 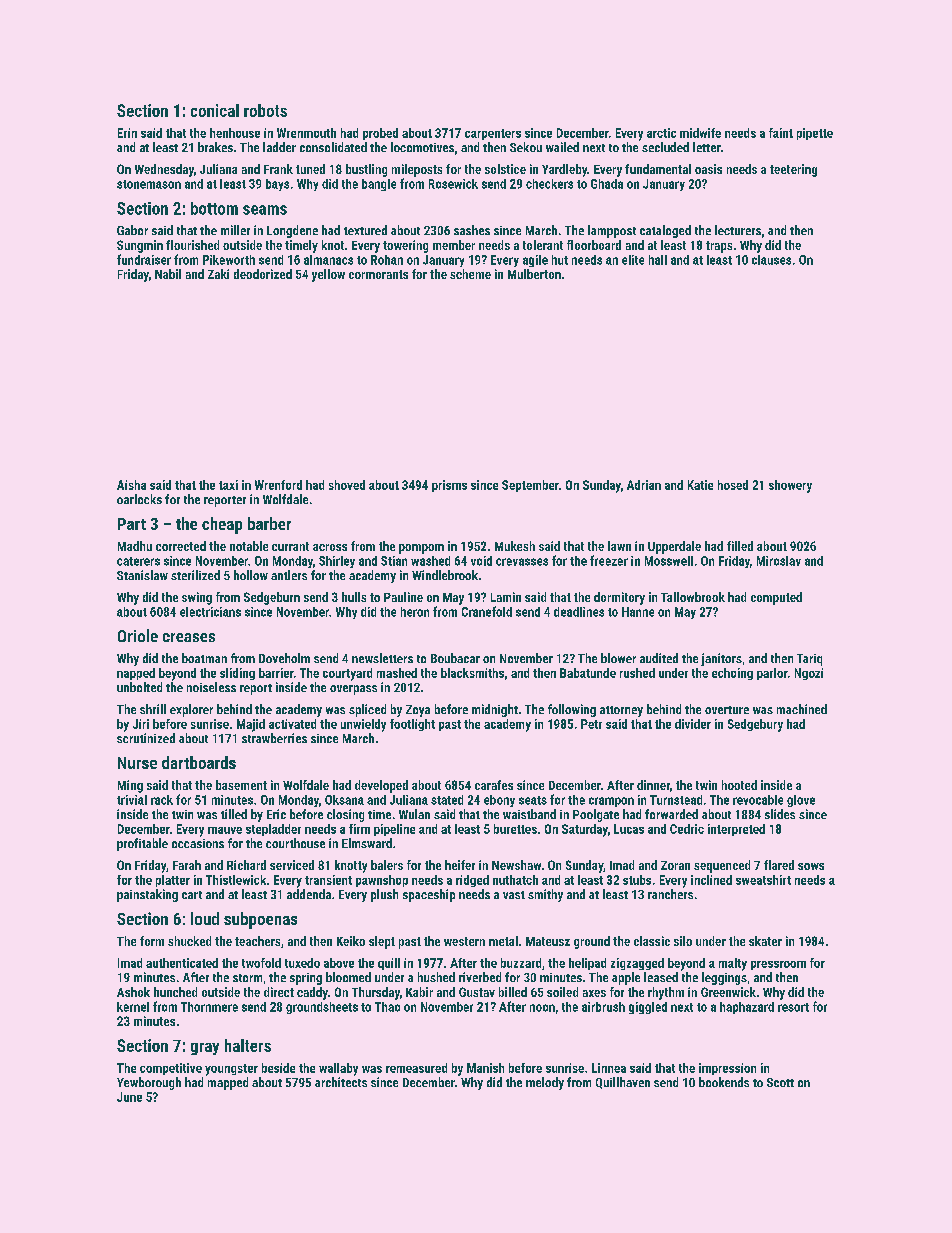 I want to click on faint, so click(x=781, y=133).
